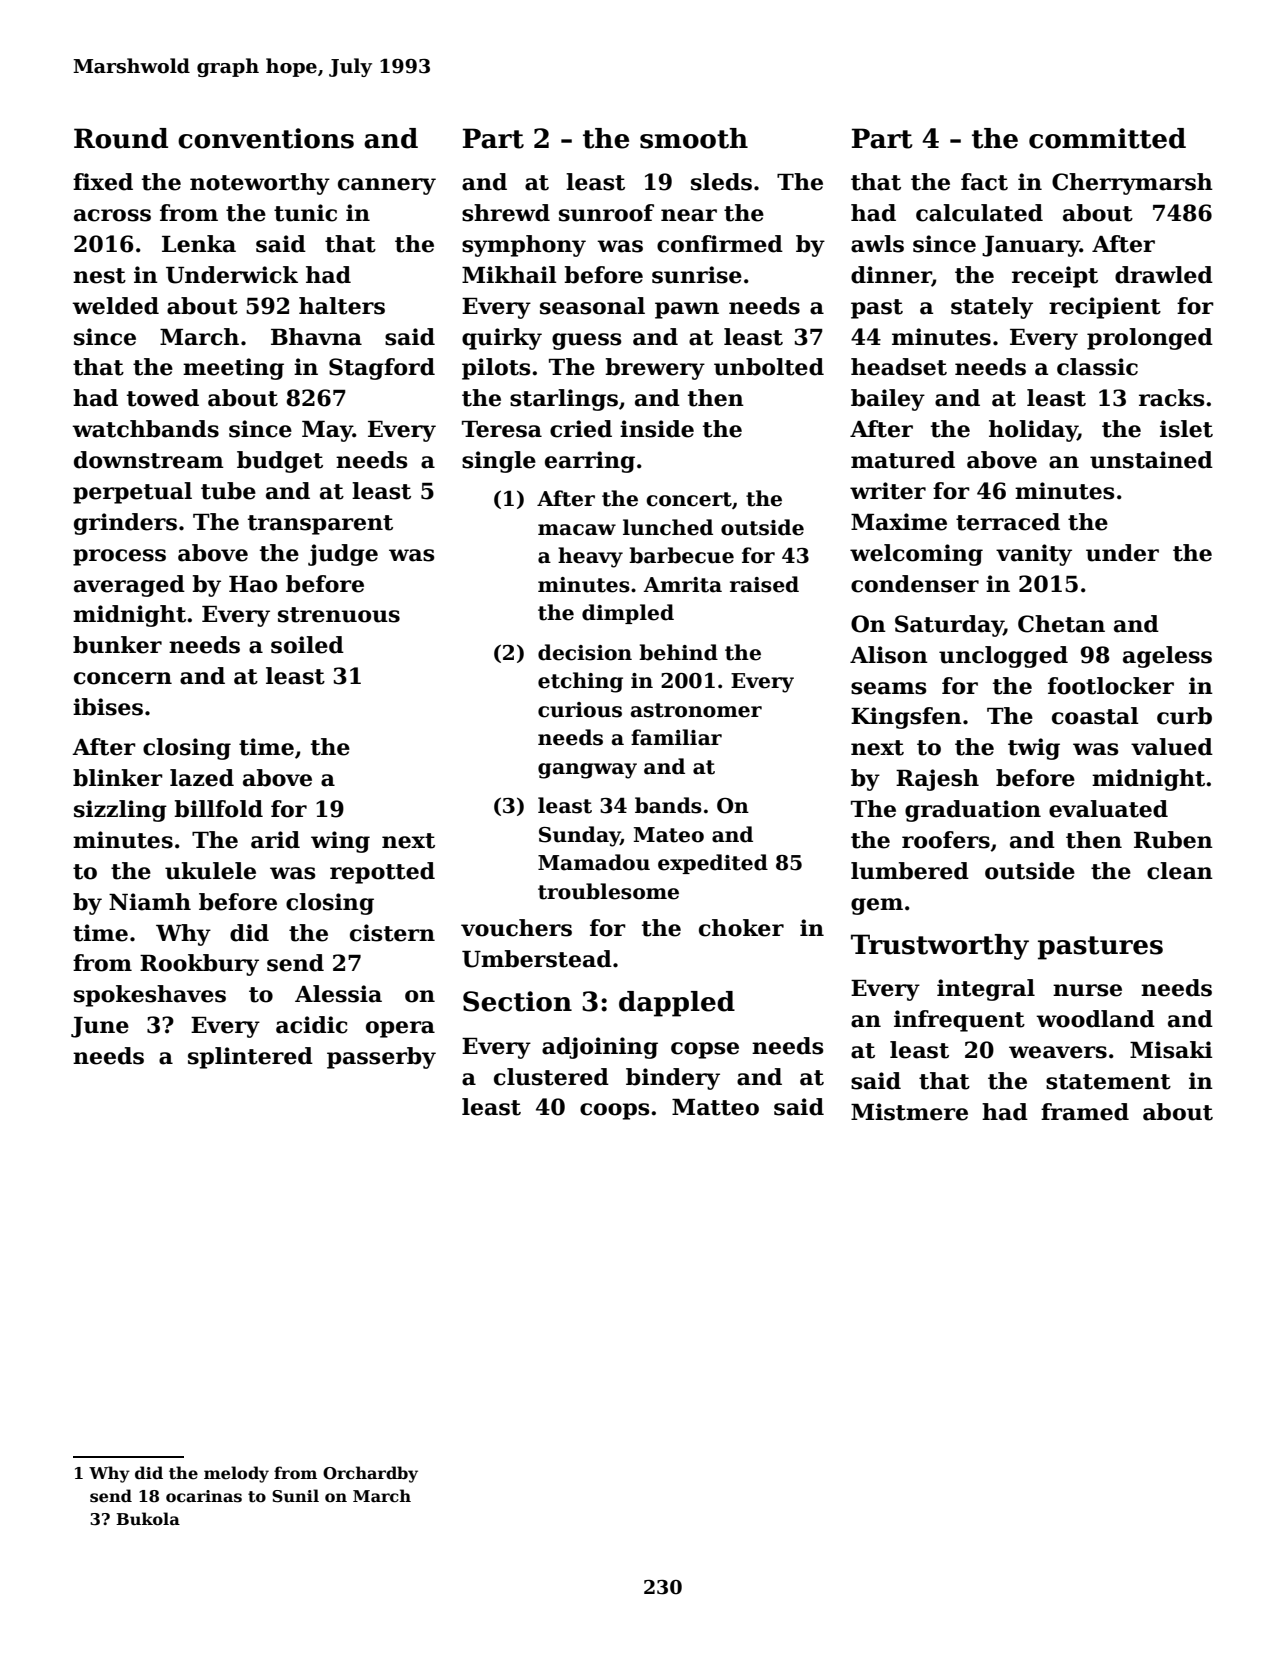 This screenshot has width=1286, height=1664. Describe the element at coordinates (1167, 657) in the screenshot. I see `ageless` at that location.
